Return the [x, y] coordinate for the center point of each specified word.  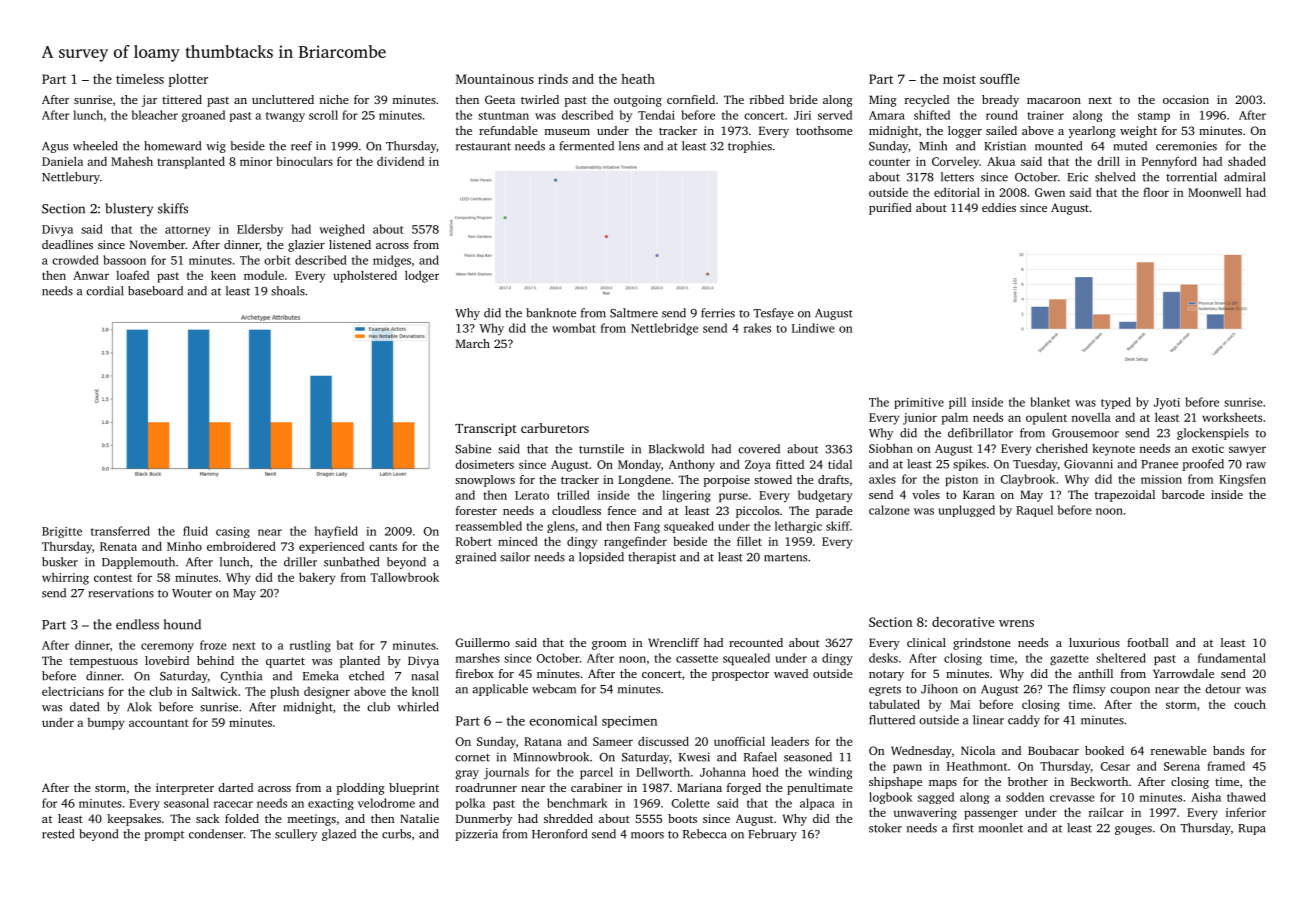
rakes [757, 328]
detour [1223, 689]
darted [235, 787]
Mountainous [495, 79]
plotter [188, 80]
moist [959, 79]
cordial [104, 291]
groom [609, 645]
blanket [1050, 402]
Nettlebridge [664, 329]
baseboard [155, 291]
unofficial [739, 741]
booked [1104, 750]
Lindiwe [813, 328]
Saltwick [214, 691]
